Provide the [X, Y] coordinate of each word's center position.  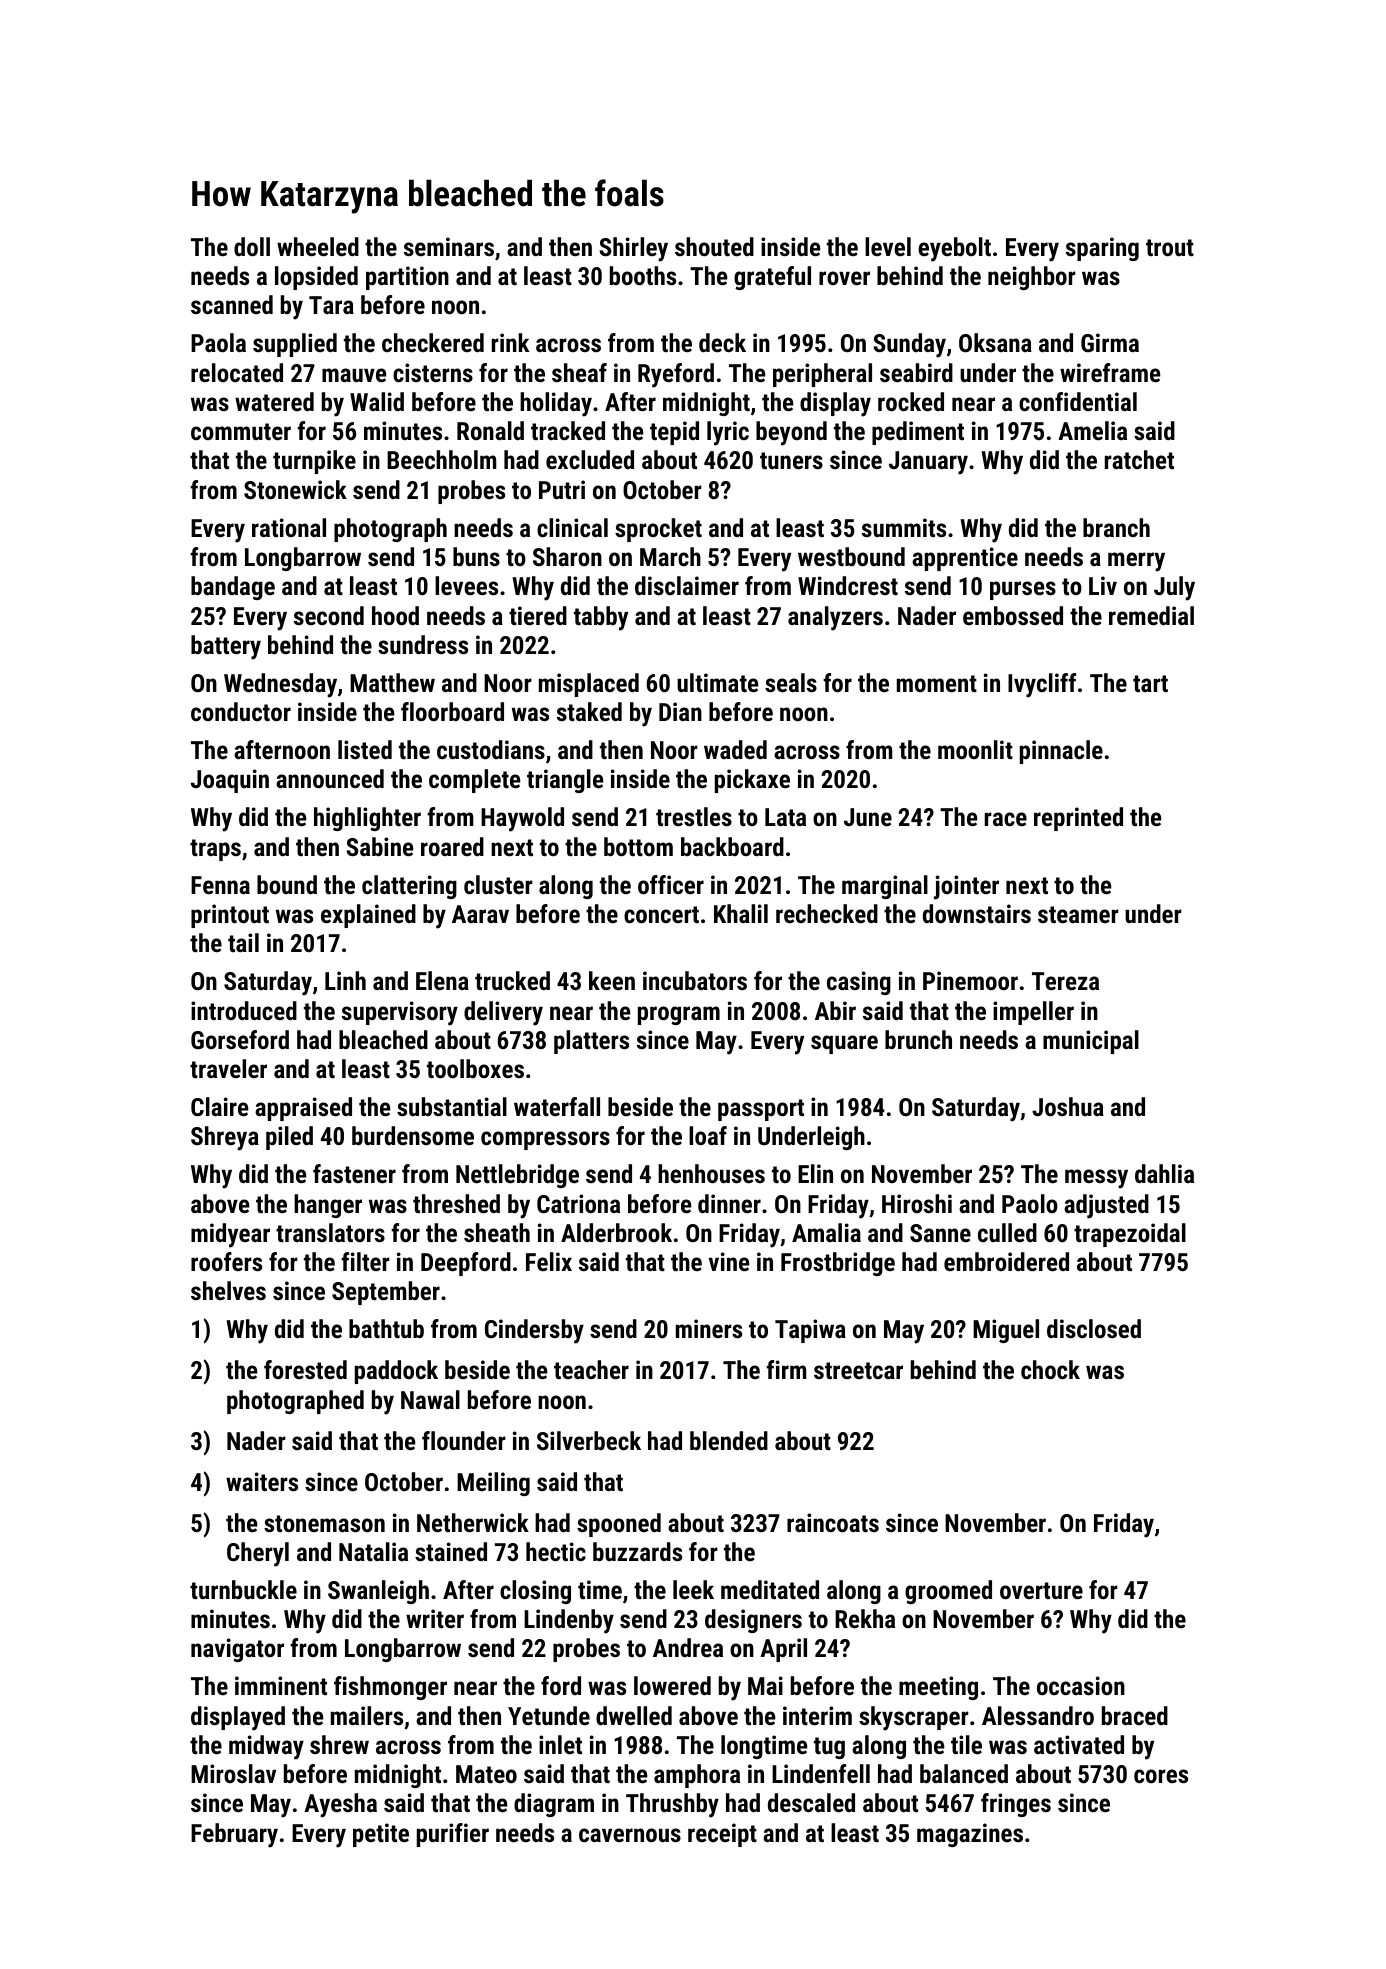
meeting [938, 1688]
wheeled [318, 246]
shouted [714, 246]
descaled [811, 1802]
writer [435, 1618]
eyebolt [954, 249]
